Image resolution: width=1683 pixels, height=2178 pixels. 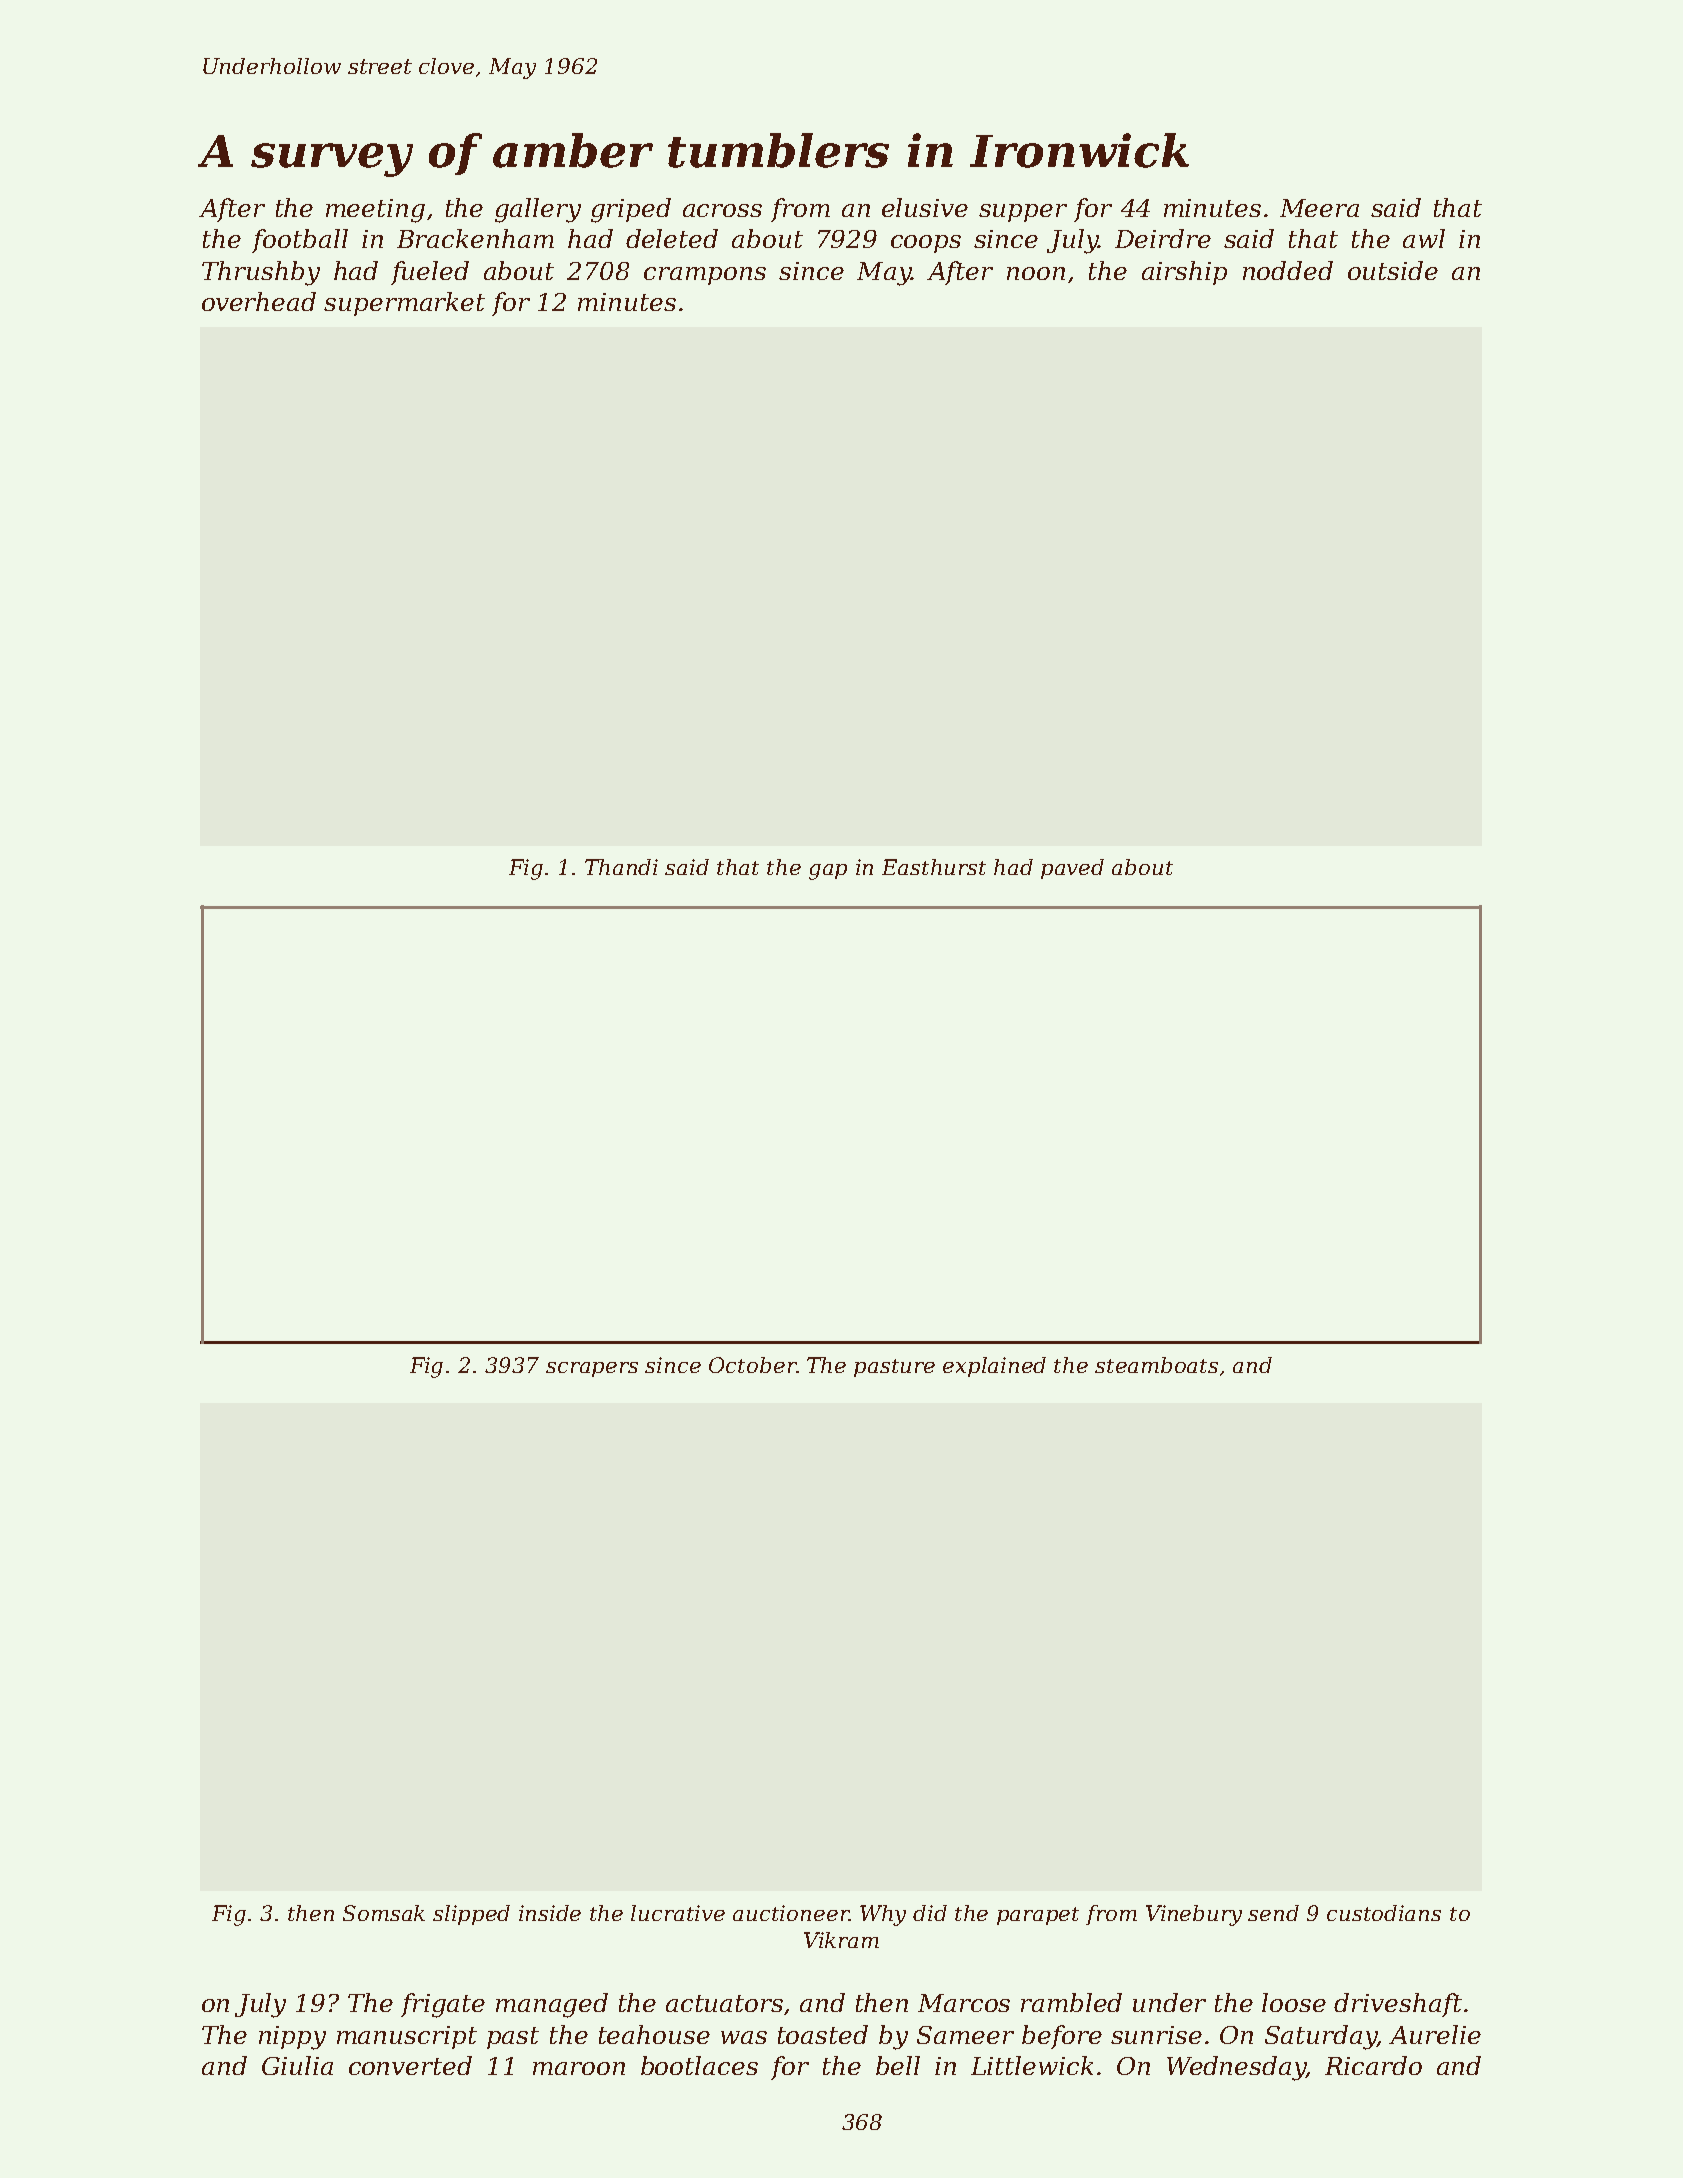 I want to click on crampons, so click(x=705, y=276).
